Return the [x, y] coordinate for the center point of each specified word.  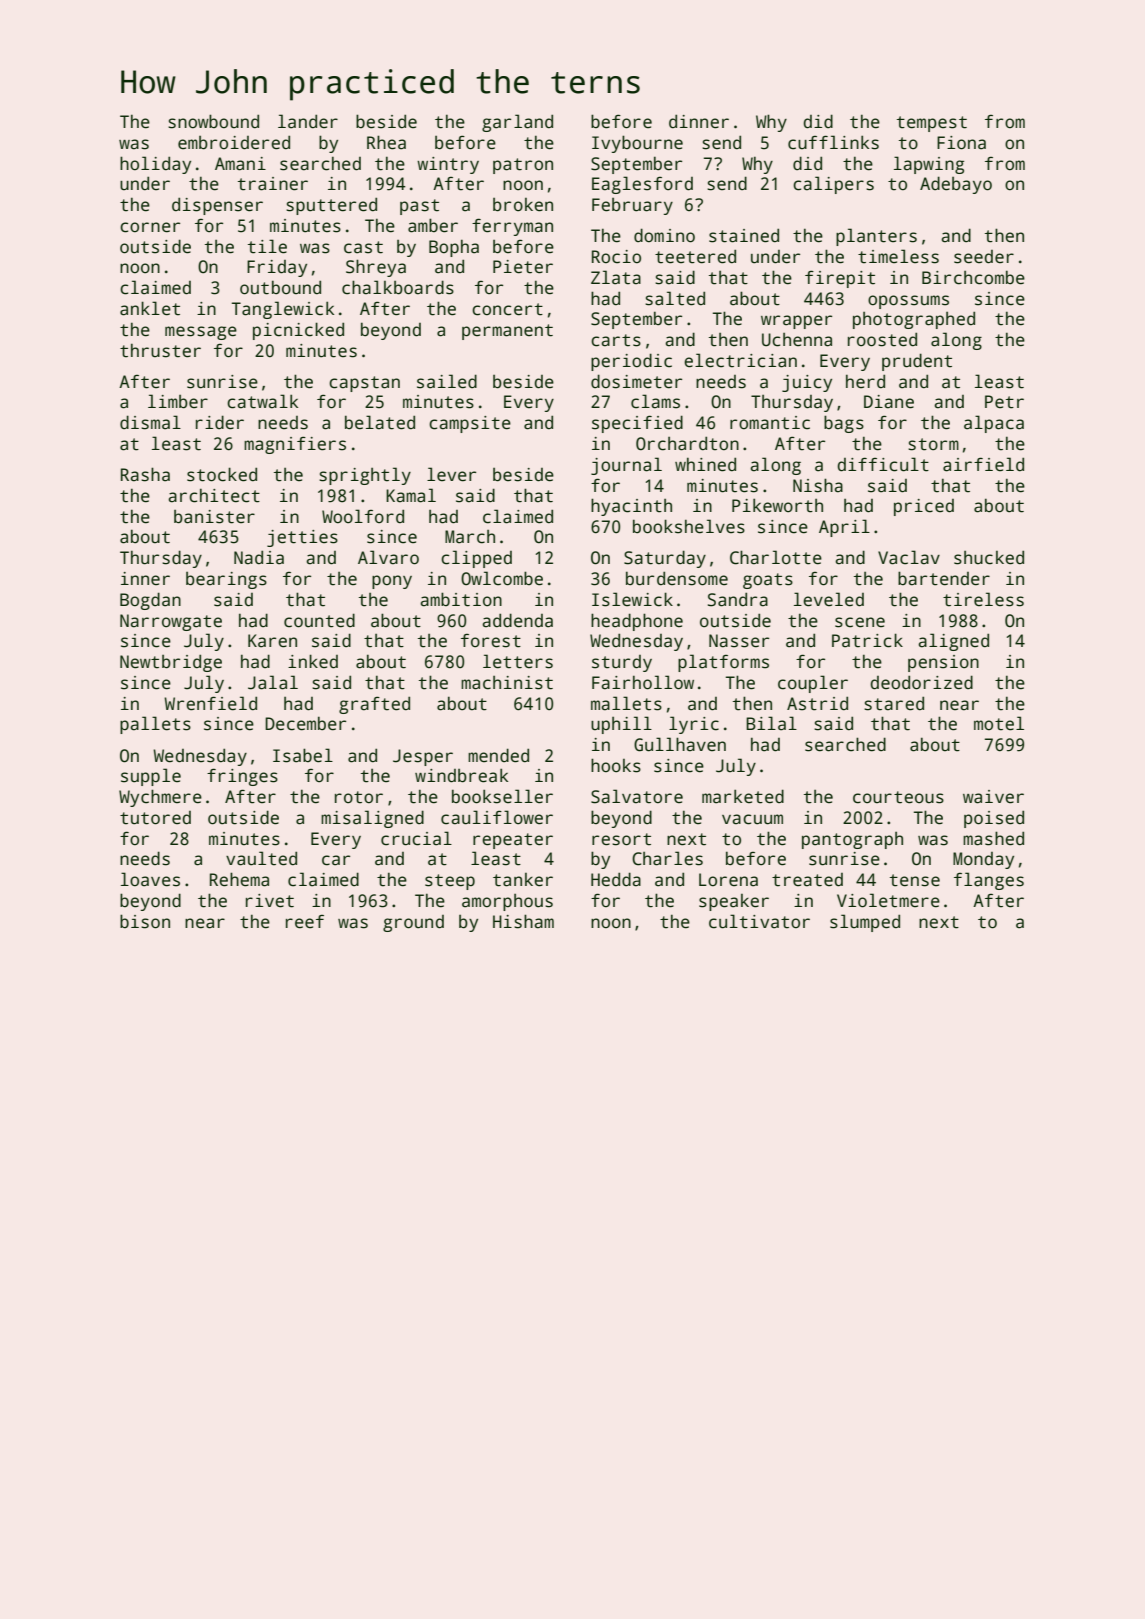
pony [392, 582]
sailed [447, 381]
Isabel [303, 755]
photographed [914, 320]
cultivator [759, 921]
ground [413, 923]
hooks [616, 765]
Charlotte [776, 557]
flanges [989, 881]
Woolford [363, 516]
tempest [932, 124]
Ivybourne [637, 144]
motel [999, 723]
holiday [155, 165]
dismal [150, 422]
